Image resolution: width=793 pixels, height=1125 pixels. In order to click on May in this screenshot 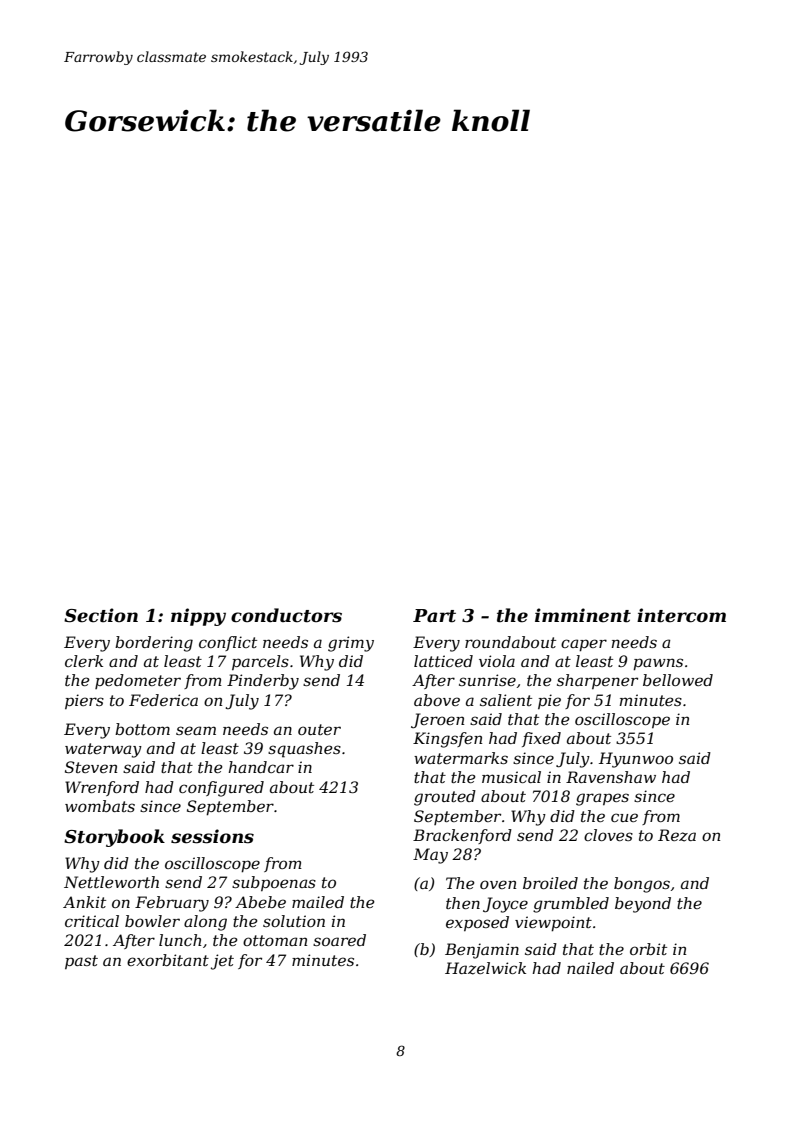, I will do `click(430, 856)`.
